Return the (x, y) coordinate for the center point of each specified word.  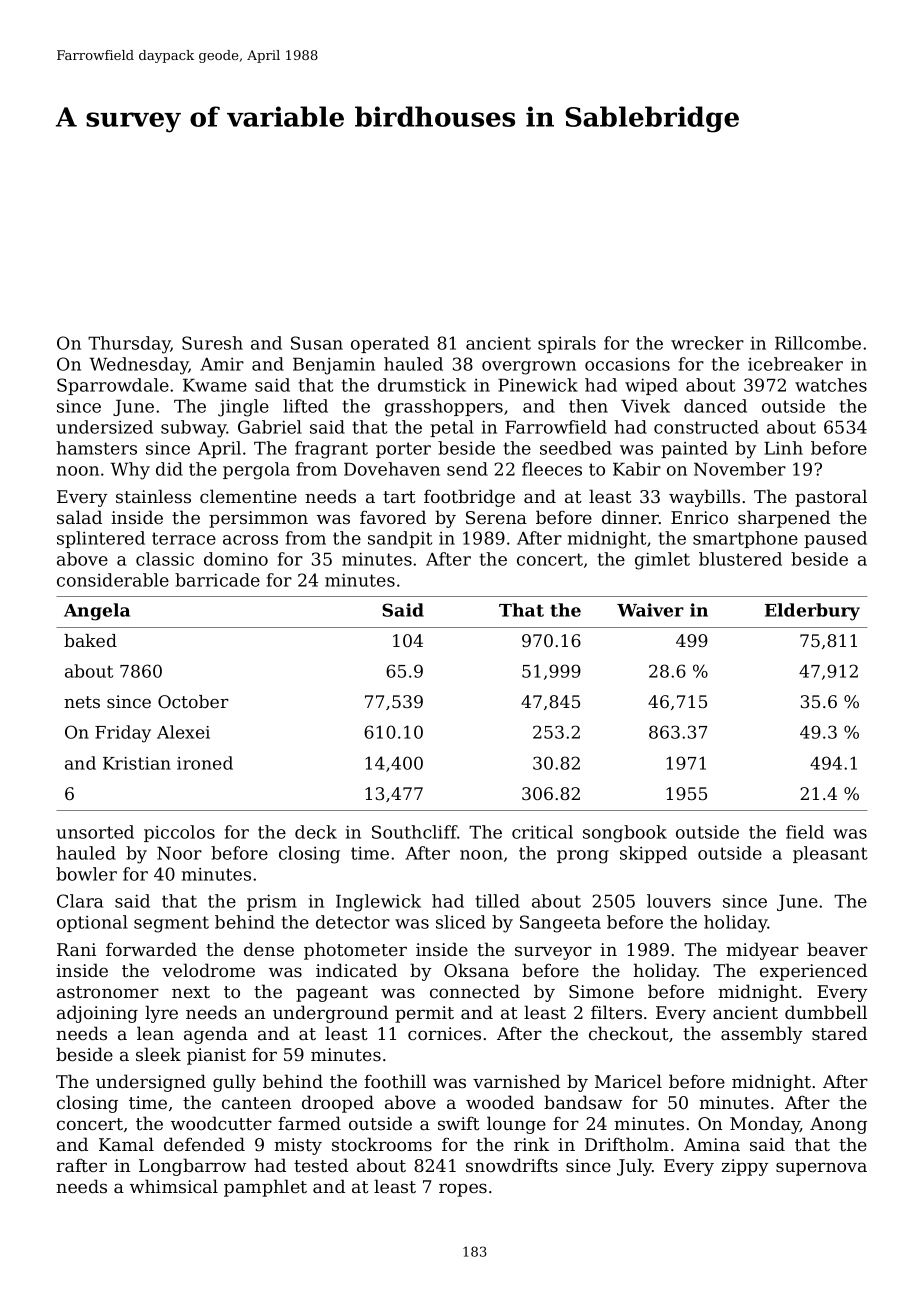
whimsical (174, 1186)
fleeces (552, 469)
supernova (821, 1169)
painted (694, 449)
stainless (153, 496)
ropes (463, 1190)
